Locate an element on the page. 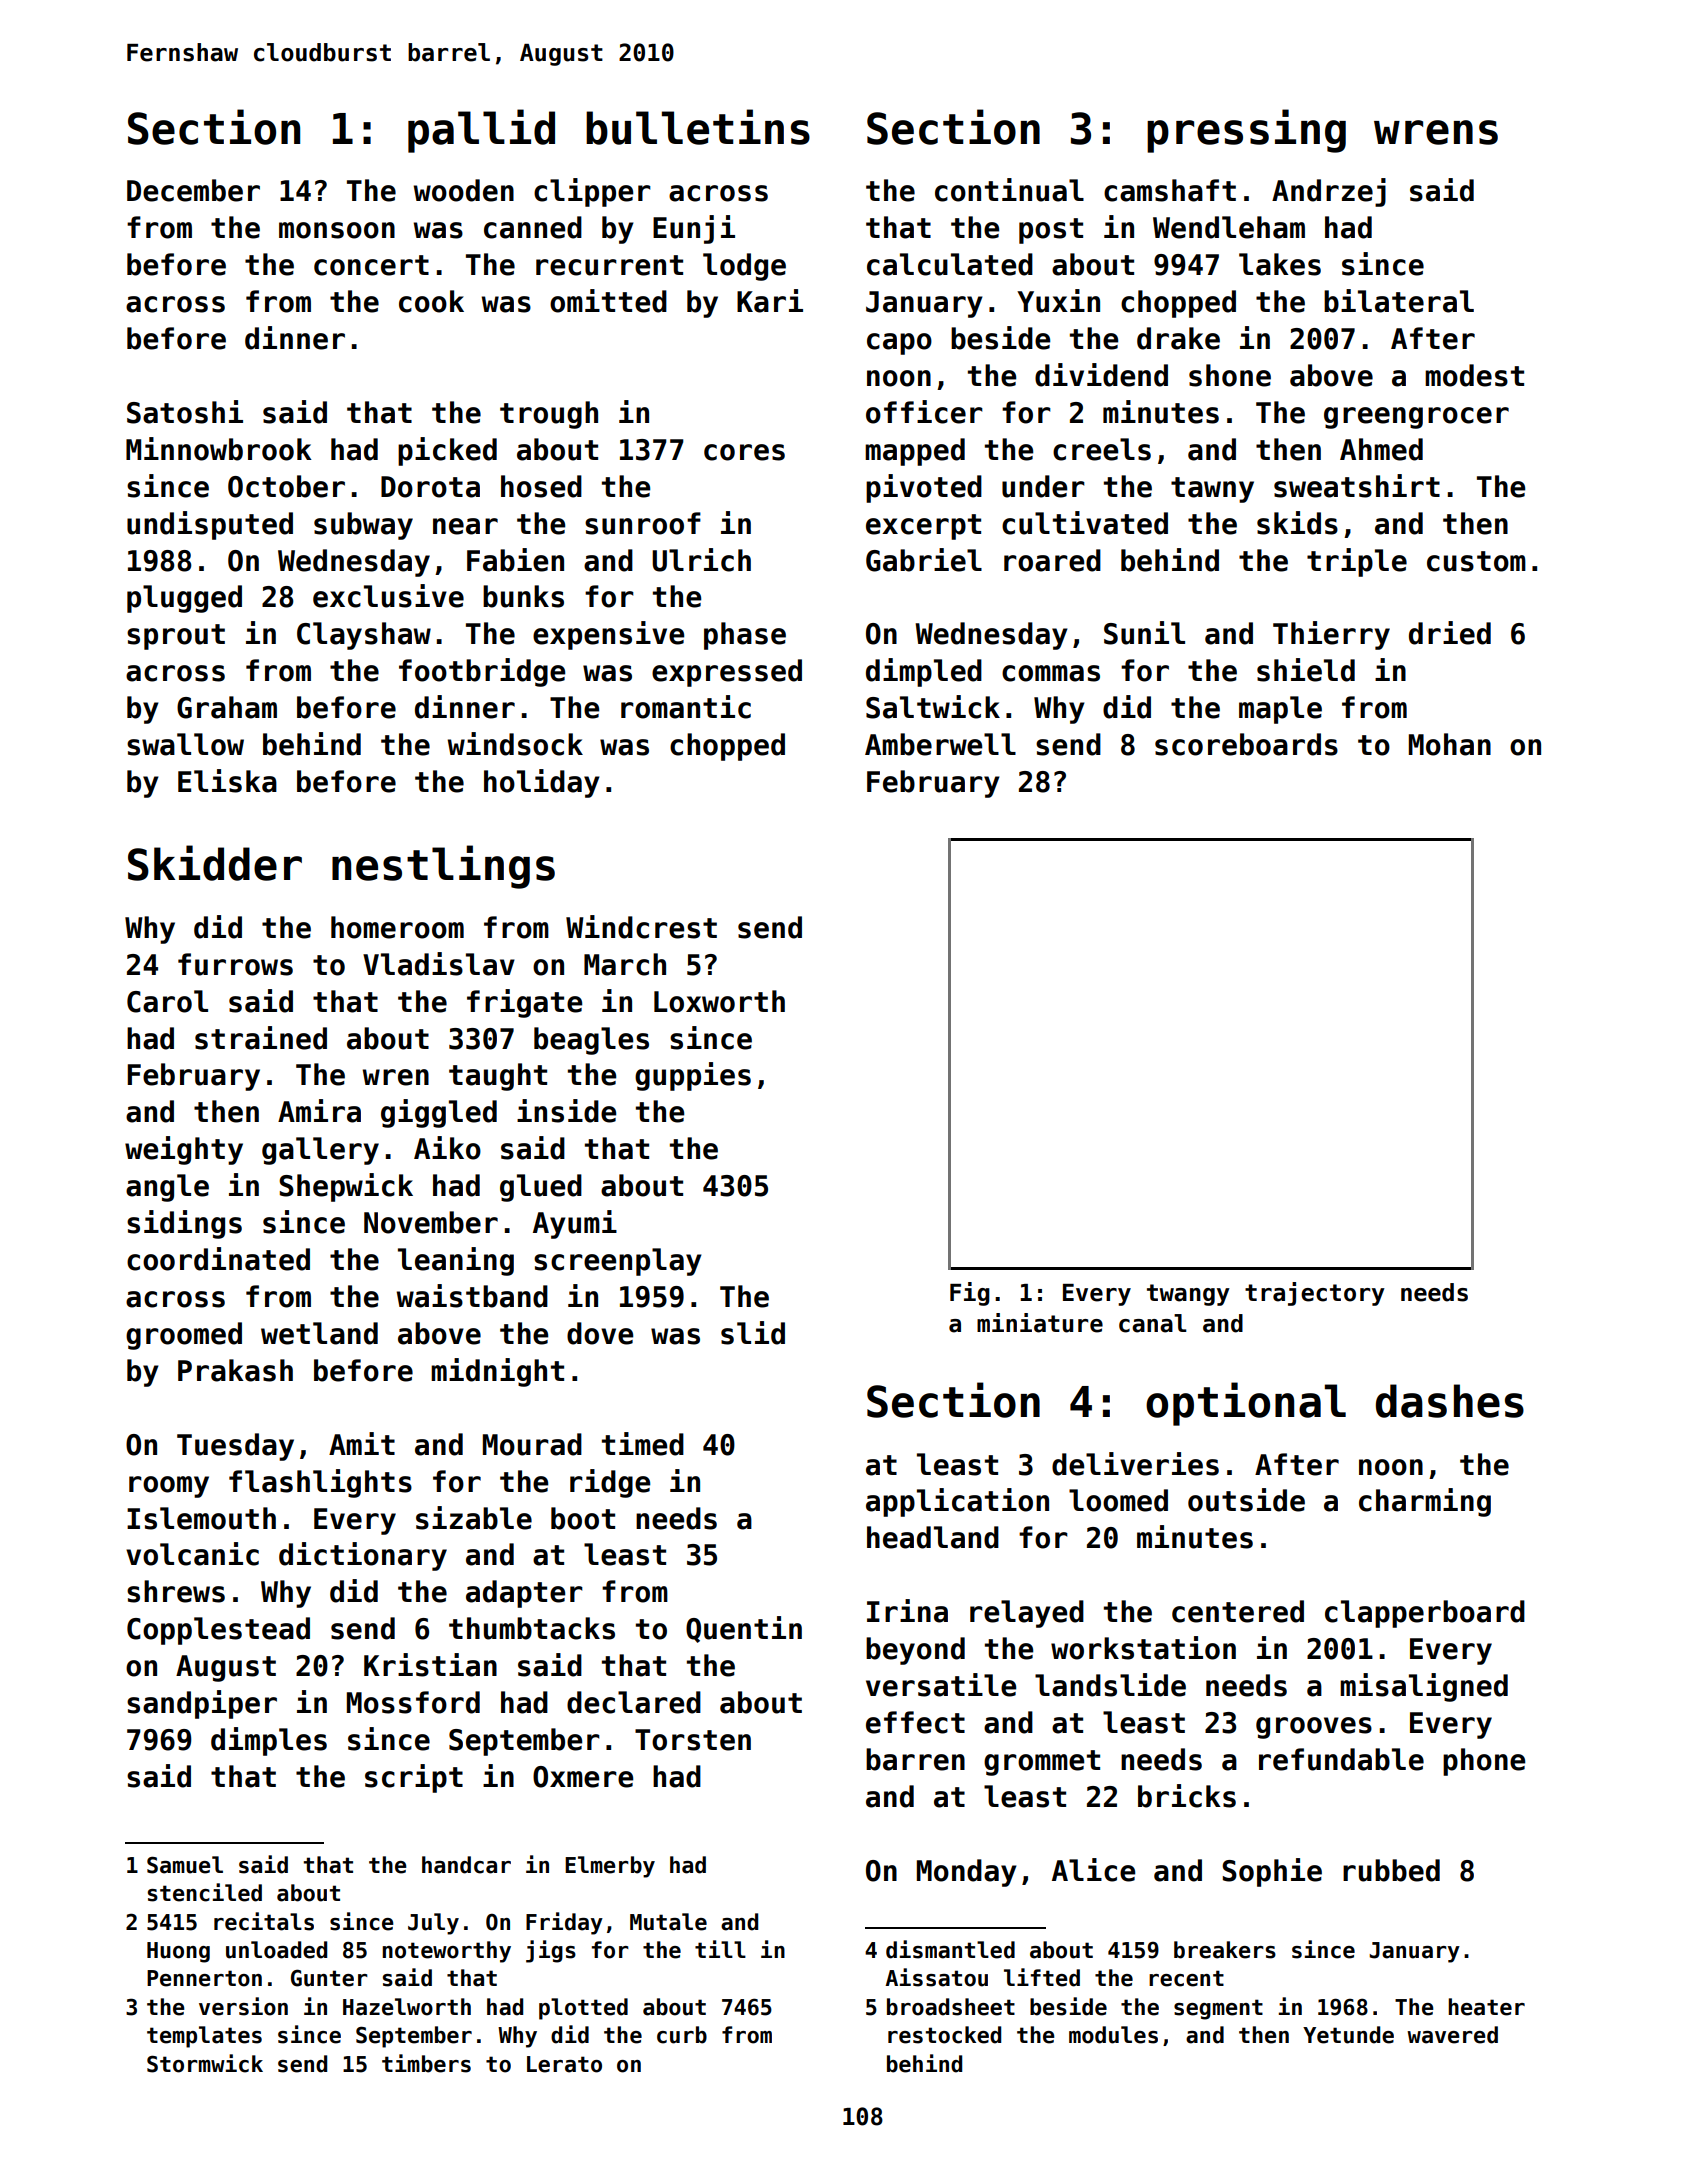 The height and width of the document is (2178, 1683). charming is located at coordinates (1425, 1502).
